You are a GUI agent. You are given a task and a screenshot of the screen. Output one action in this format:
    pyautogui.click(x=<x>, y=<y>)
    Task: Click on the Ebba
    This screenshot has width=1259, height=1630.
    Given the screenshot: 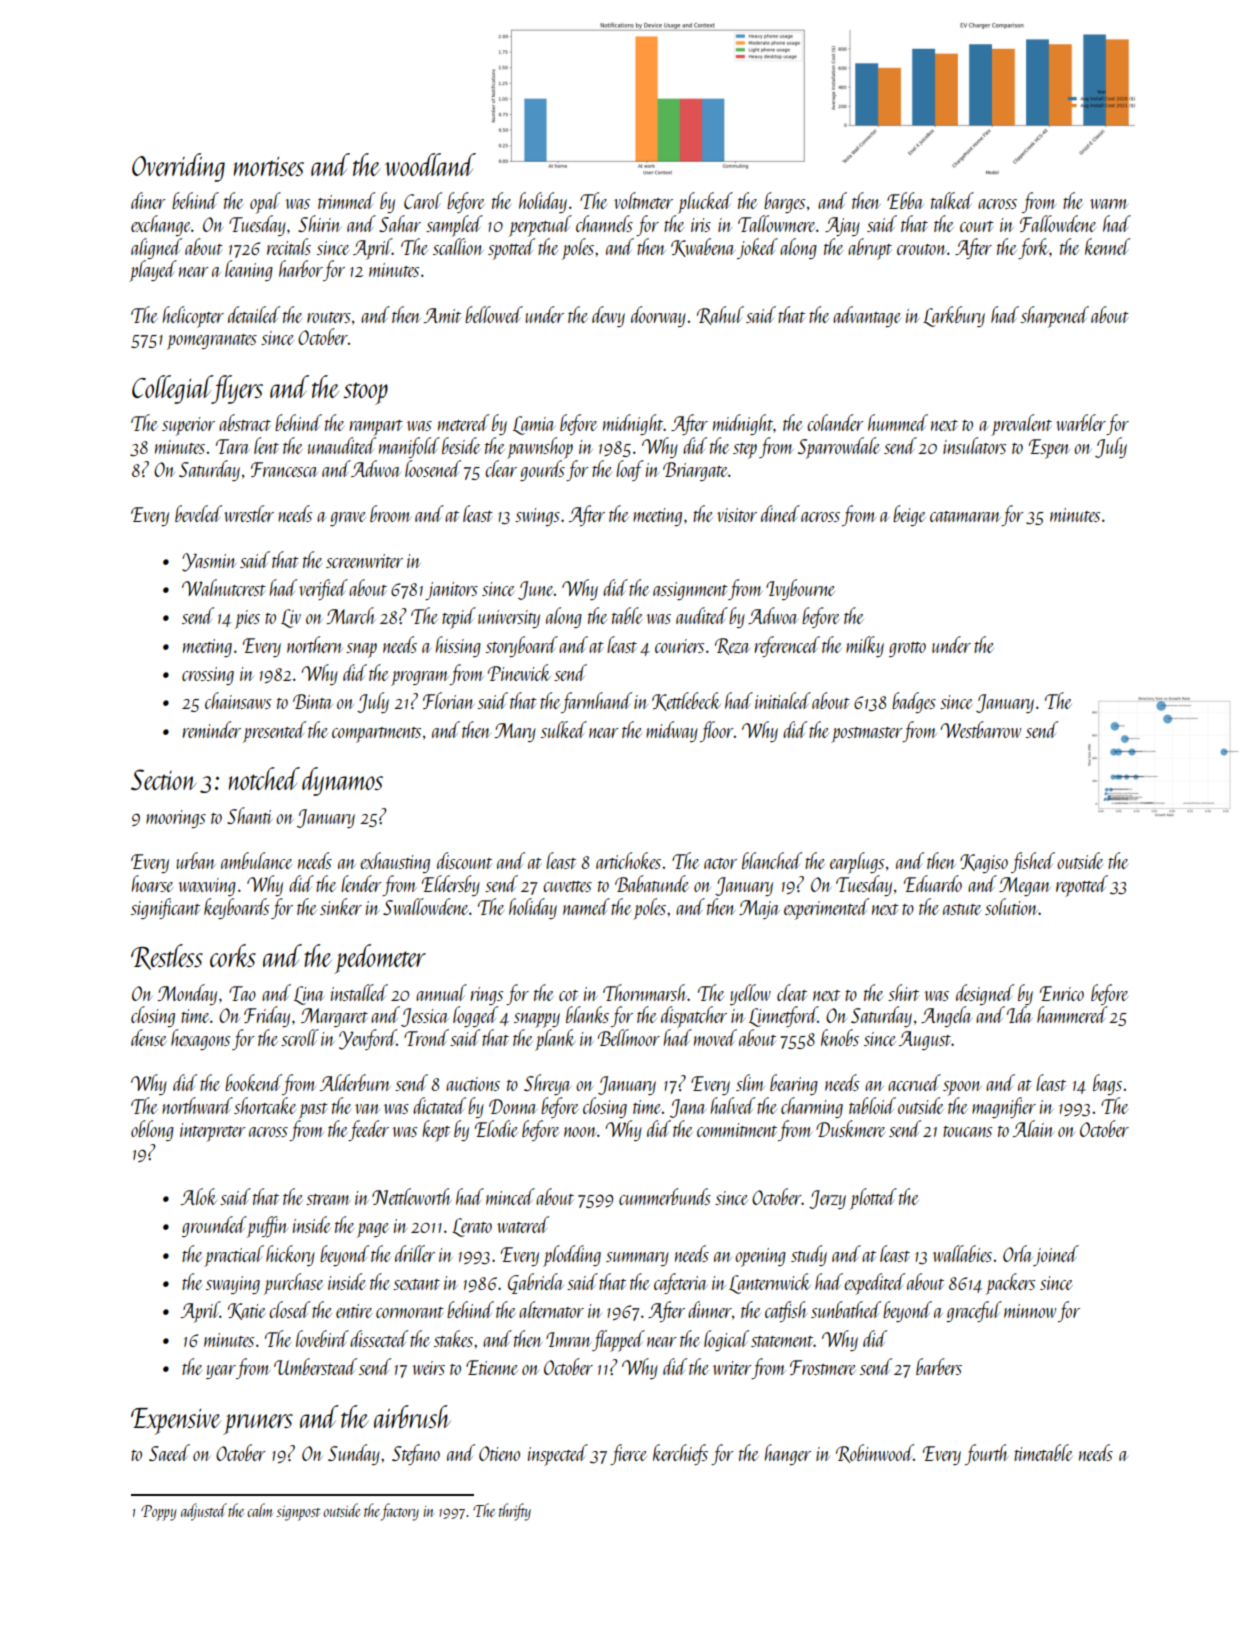 What is the action you would take?
    pyautogui.click(x=905, y=200)
